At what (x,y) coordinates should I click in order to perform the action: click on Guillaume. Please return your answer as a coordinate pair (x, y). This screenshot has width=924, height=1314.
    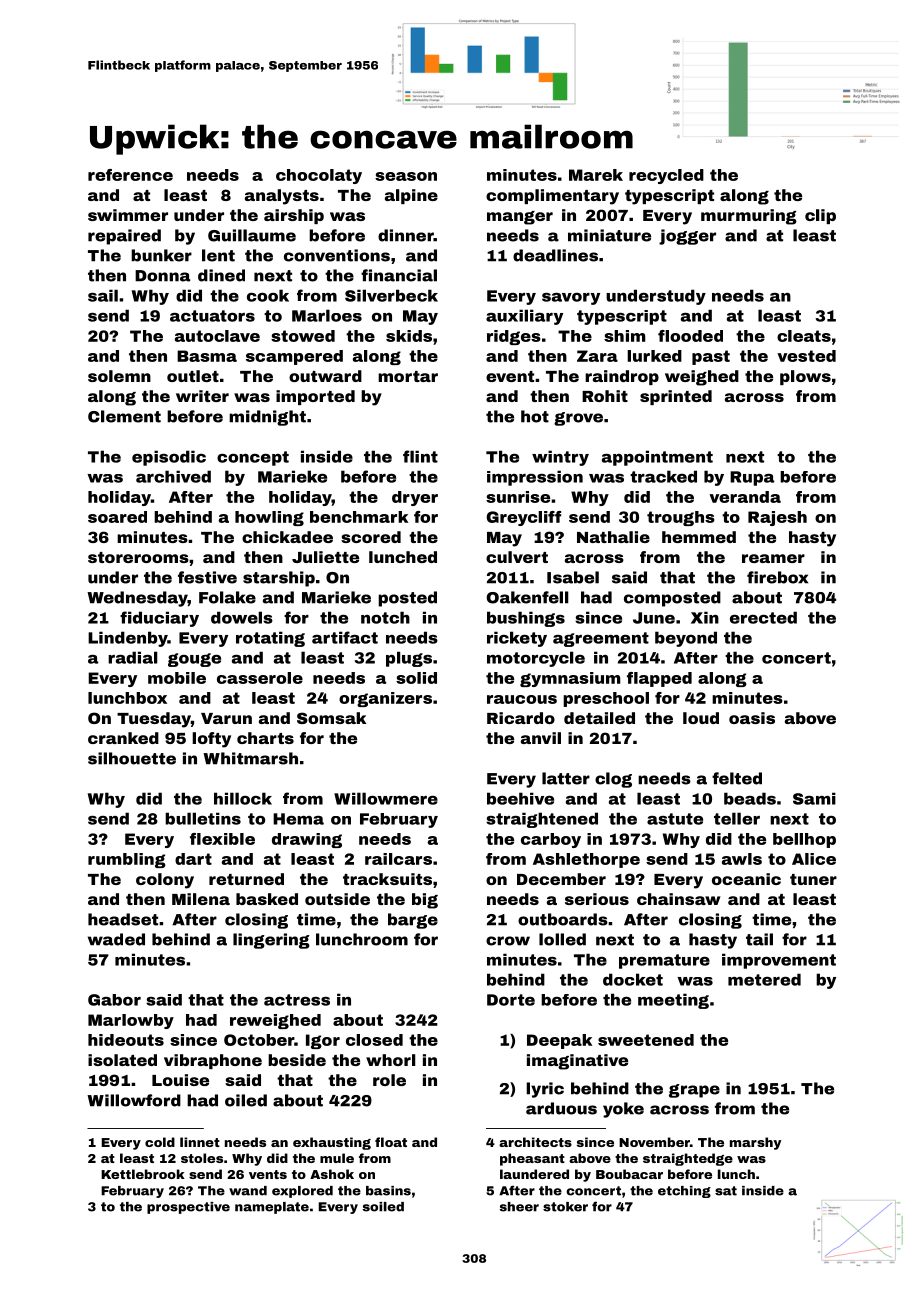
    Looking at the image, I should click on (252, 235).
